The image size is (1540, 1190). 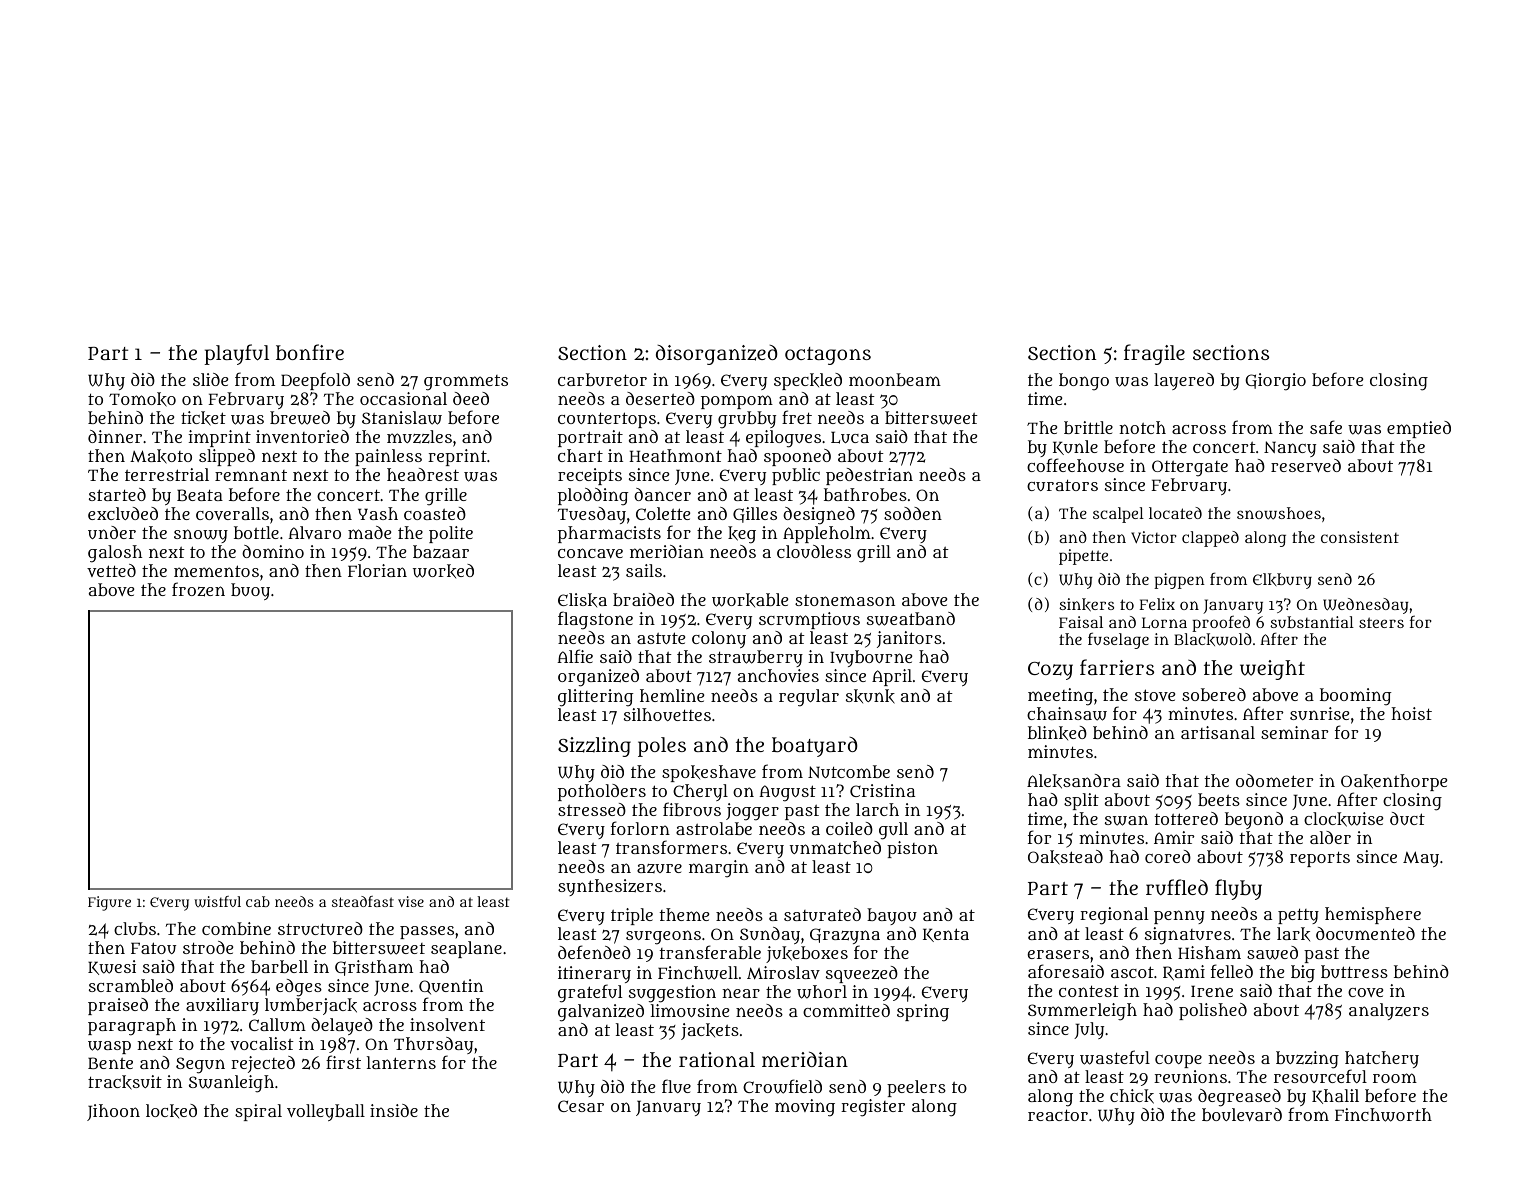 What do you see at coordinates (1142, 427) in the screenshot?
I see `notch` at bounding box center [1142, 427].
